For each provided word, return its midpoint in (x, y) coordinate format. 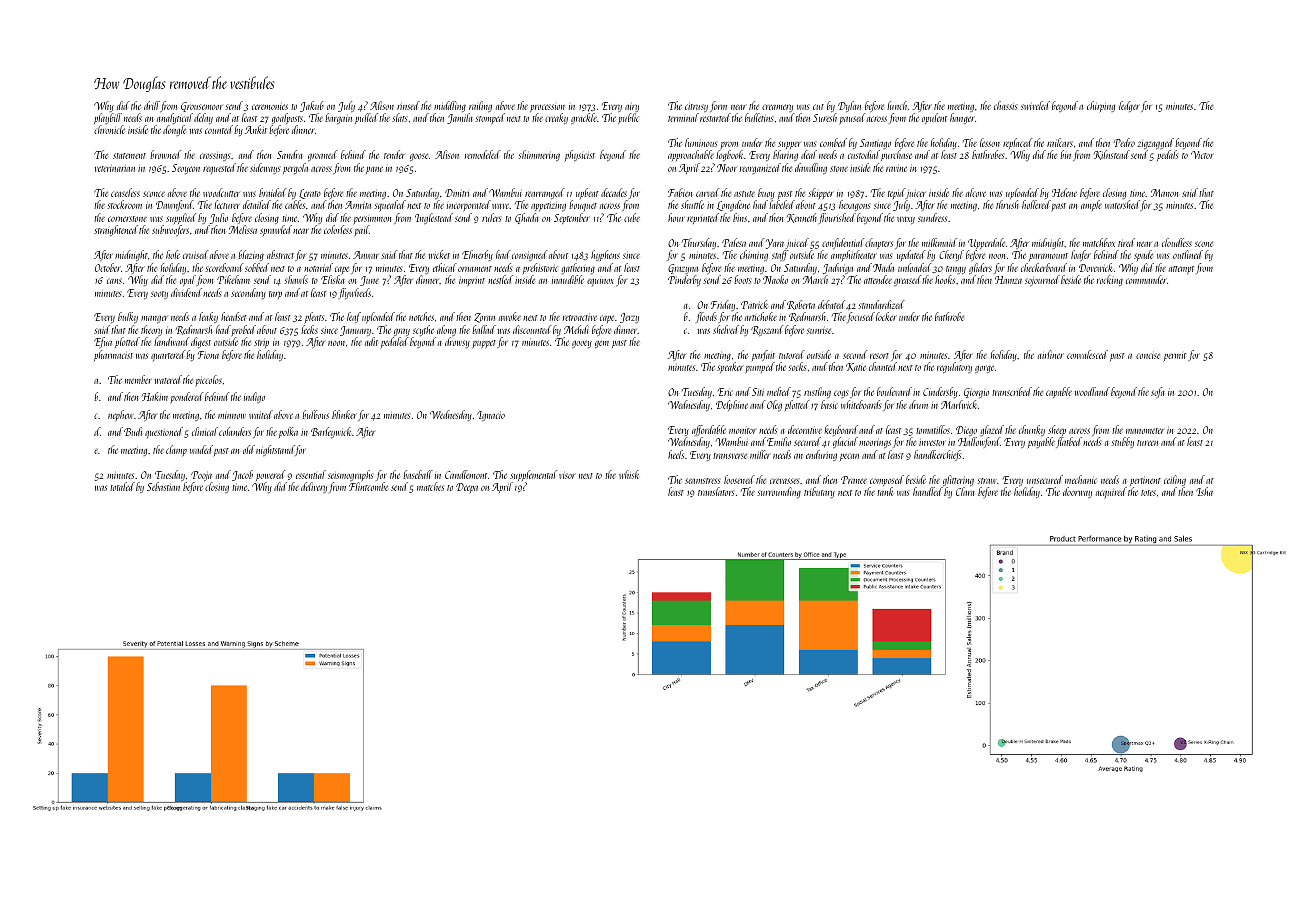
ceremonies (270, 107)
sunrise (819, 331)
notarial (318, 267)
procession (547, 108)
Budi (133, 431)
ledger (1129, 106)
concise (1148, 356)
